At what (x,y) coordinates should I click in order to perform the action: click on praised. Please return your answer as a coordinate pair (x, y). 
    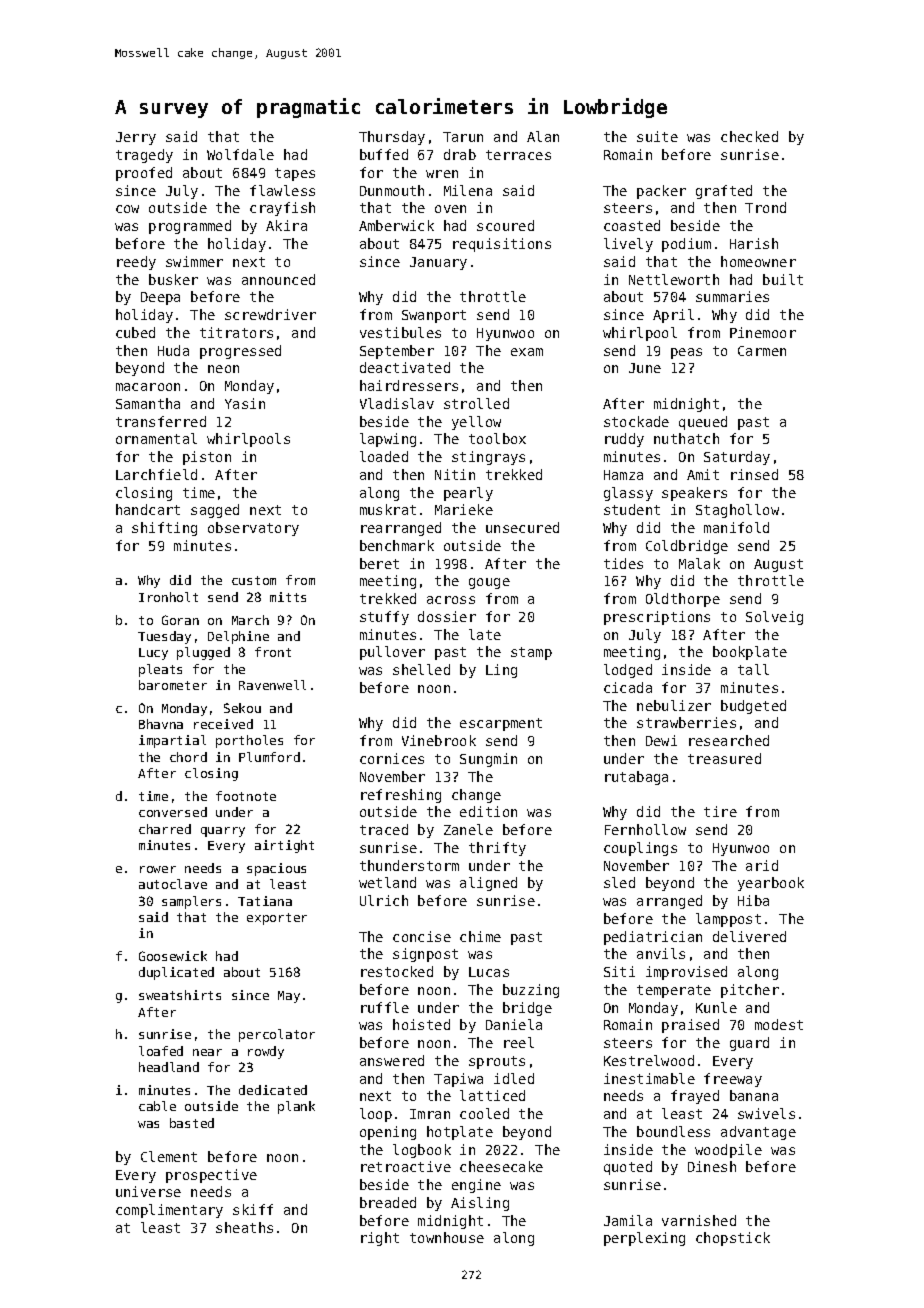
    Looking at the image, I should click on (690, 1026).
